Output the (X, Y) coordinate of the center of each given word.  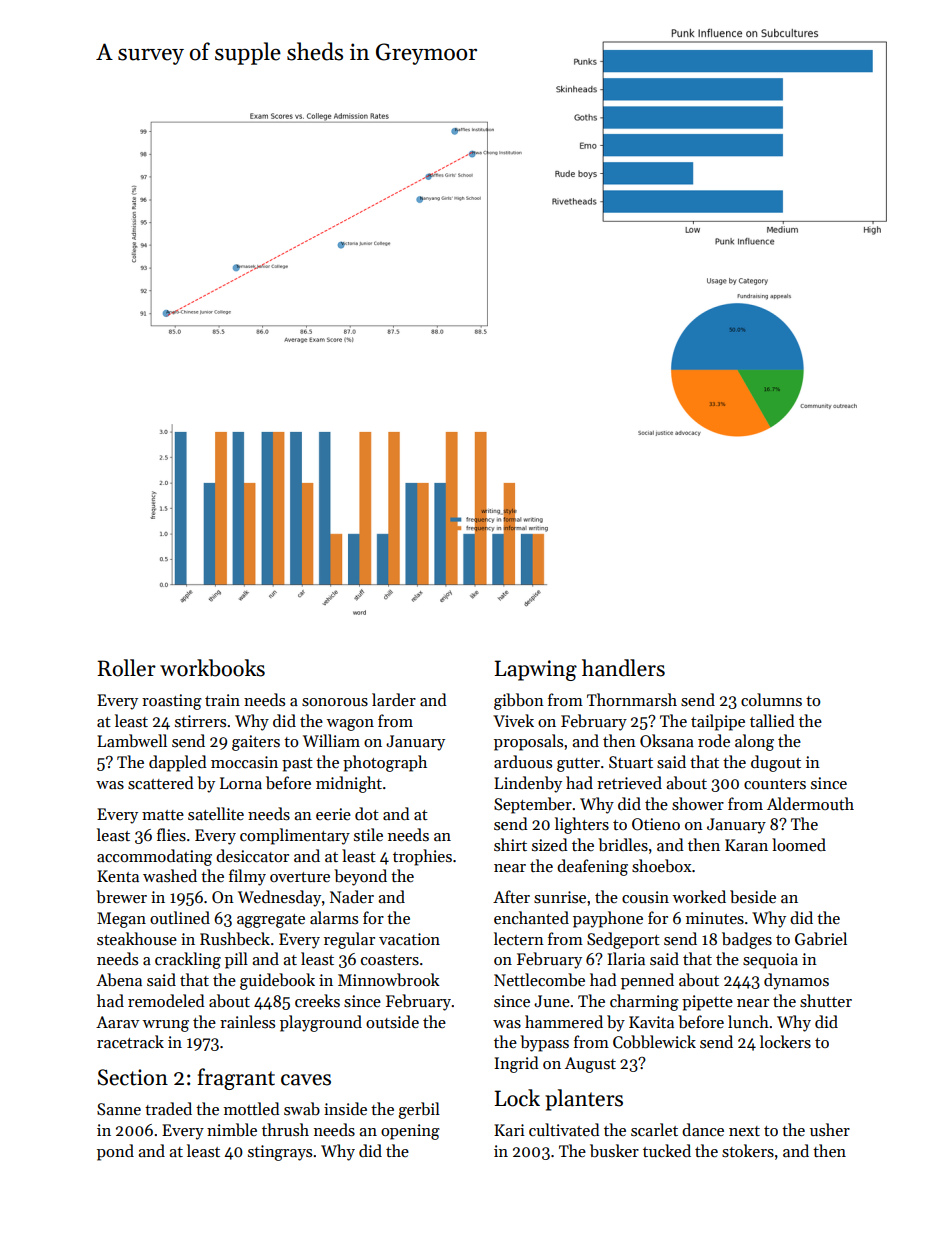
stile (368, 834)
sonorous (335, 702)
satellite (216, 813)
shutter (826, 1001)
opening (410, 1132)
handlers (623, 668)
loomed (799, 844)
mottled (252, 1108)
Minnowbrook (389, 979)
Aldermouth (810, 803)
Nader (352, 896)
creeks (317, 1000)
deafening (592, 867)
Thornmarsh (632, 699)
